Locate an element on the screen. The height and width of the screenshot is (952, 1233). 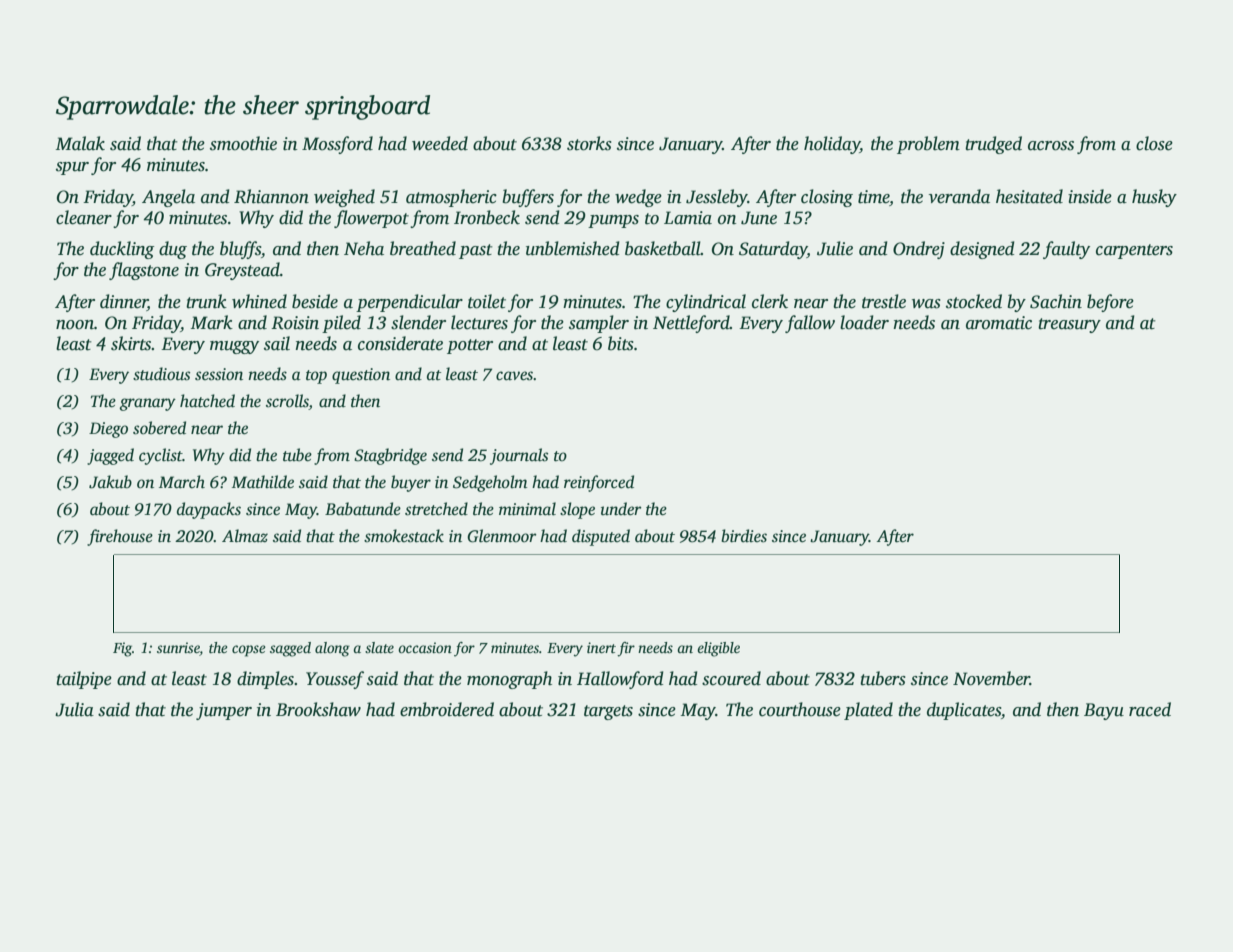
Brookshaw is located at coordinates (318, 709).
